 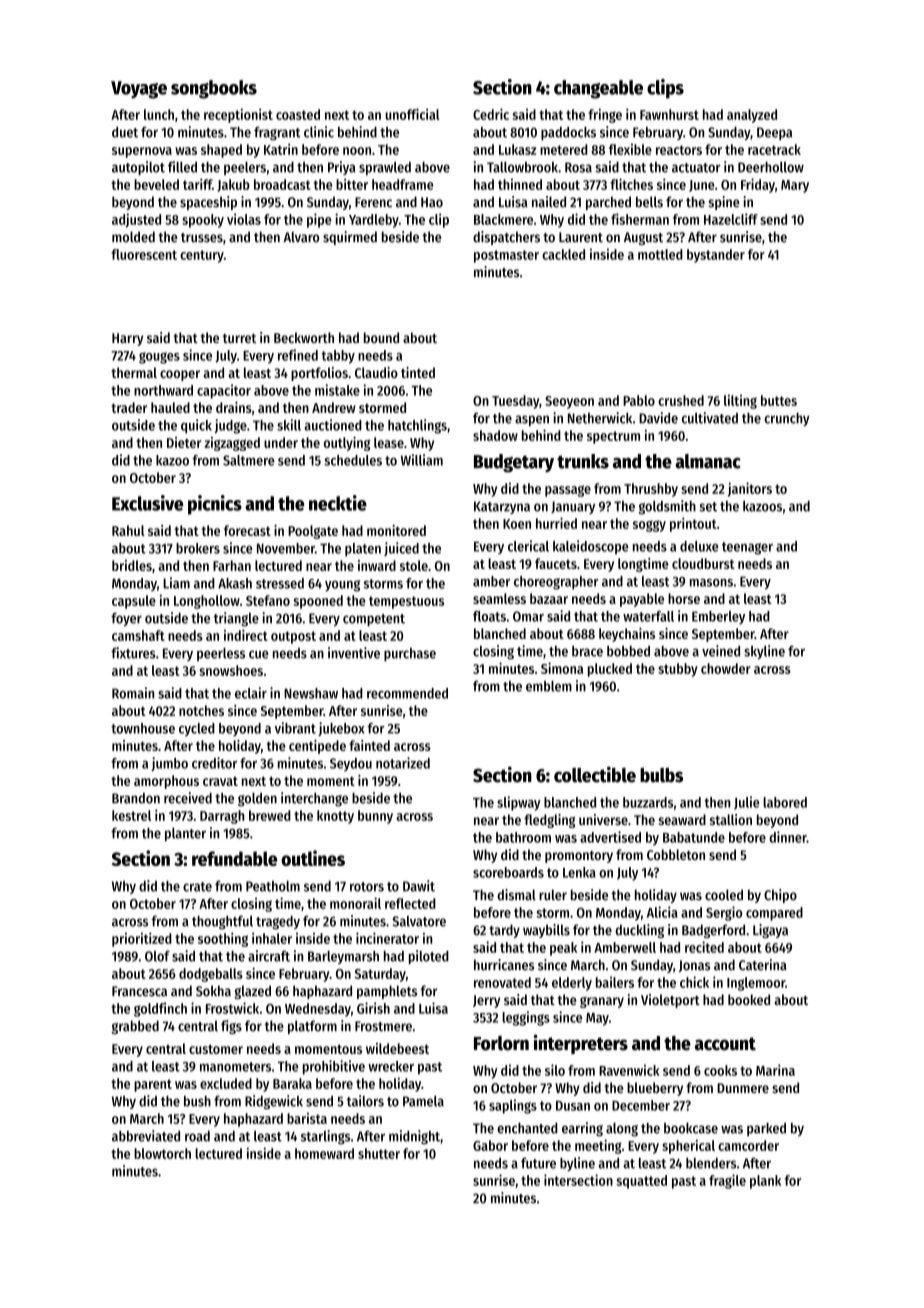 I want to click on bathroom, so click(x=523, y=837).
